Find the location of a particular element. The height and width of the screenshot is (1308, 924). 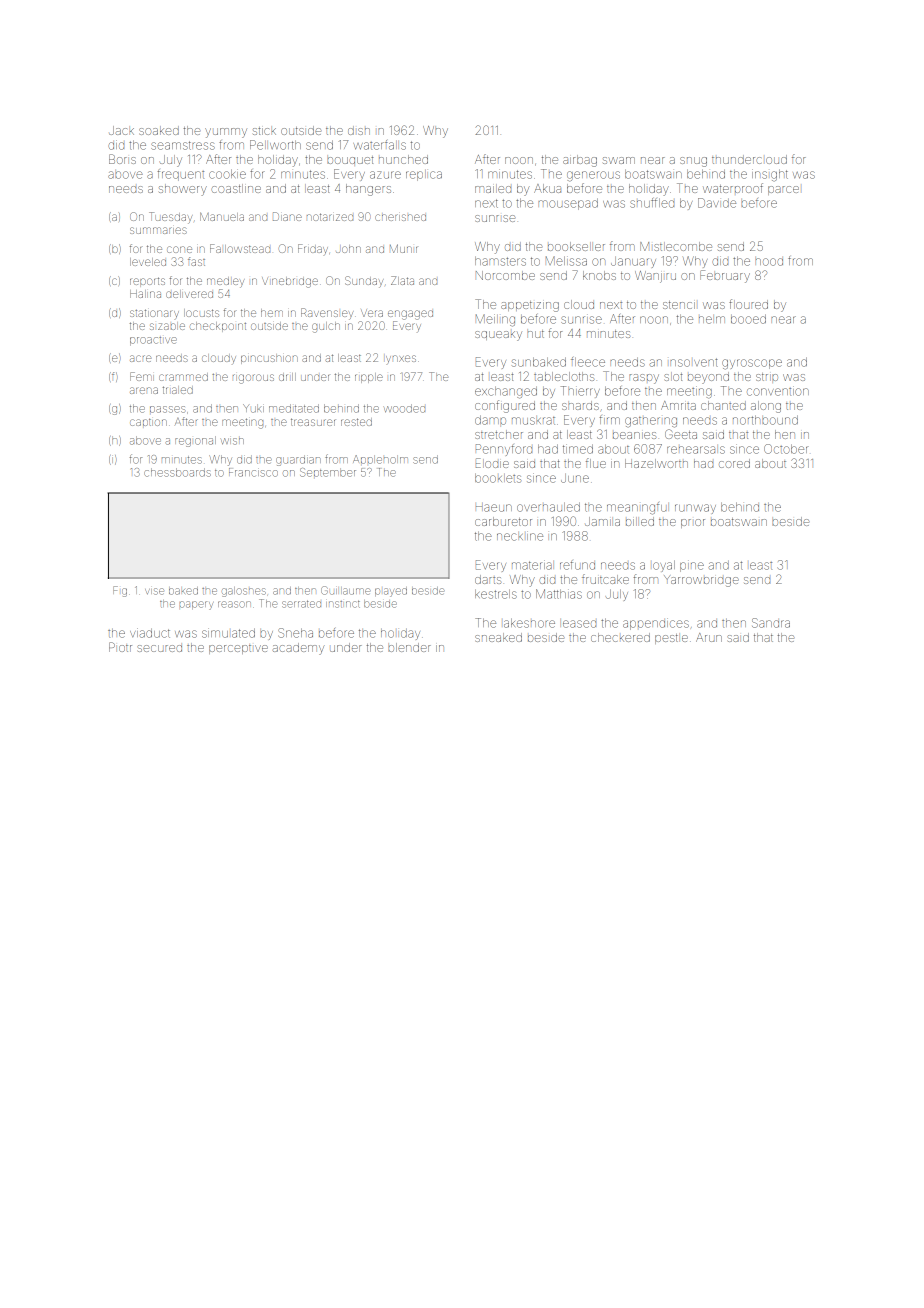

insight is located at coordinates (770, 175).
